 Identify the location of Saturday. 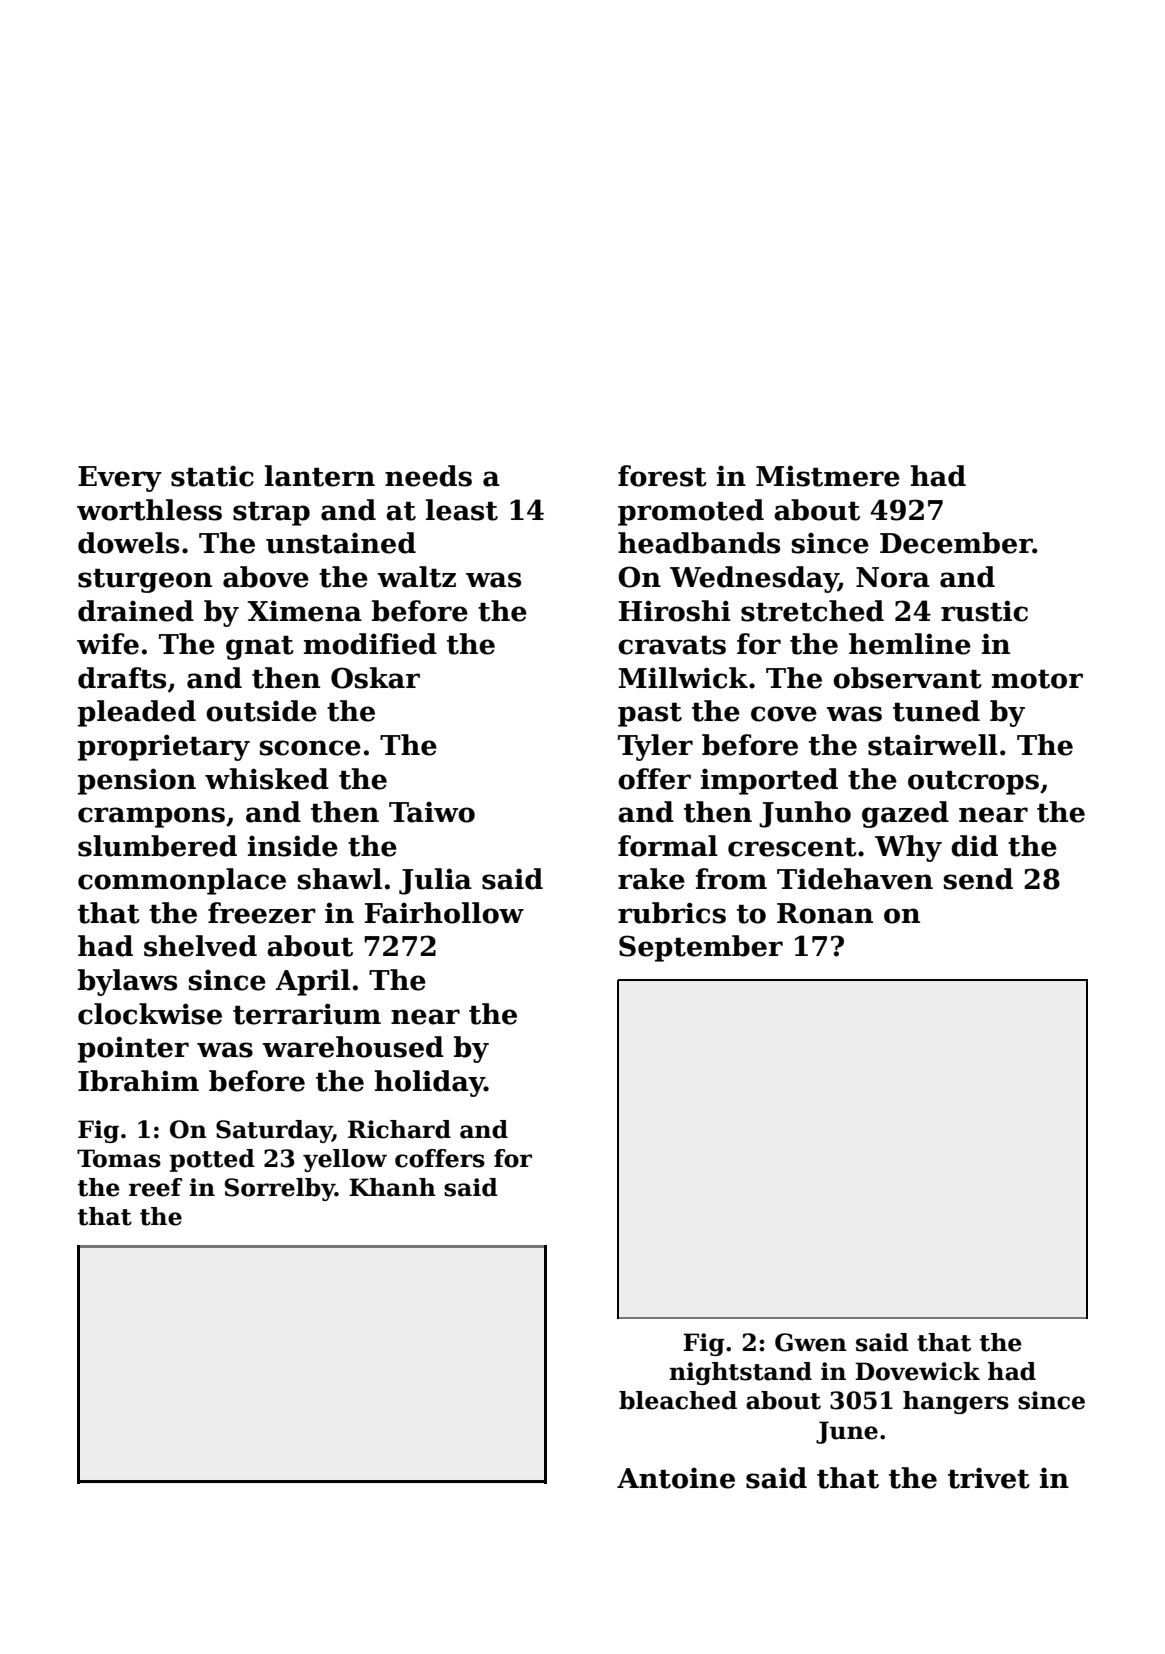
(274, 1131).
